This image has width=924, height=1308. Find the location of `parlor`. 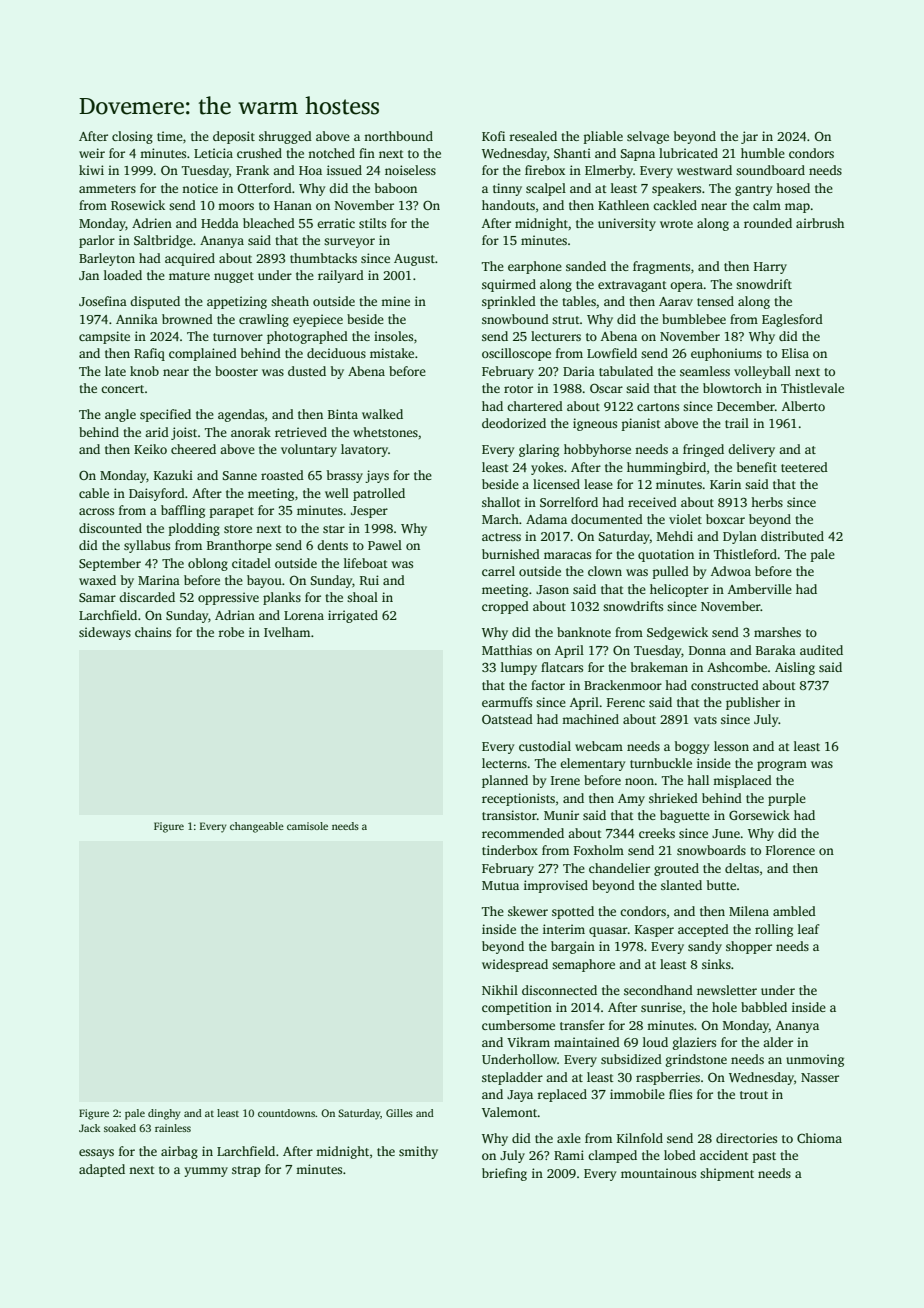

parlor is located at coordinates (97, 241).
